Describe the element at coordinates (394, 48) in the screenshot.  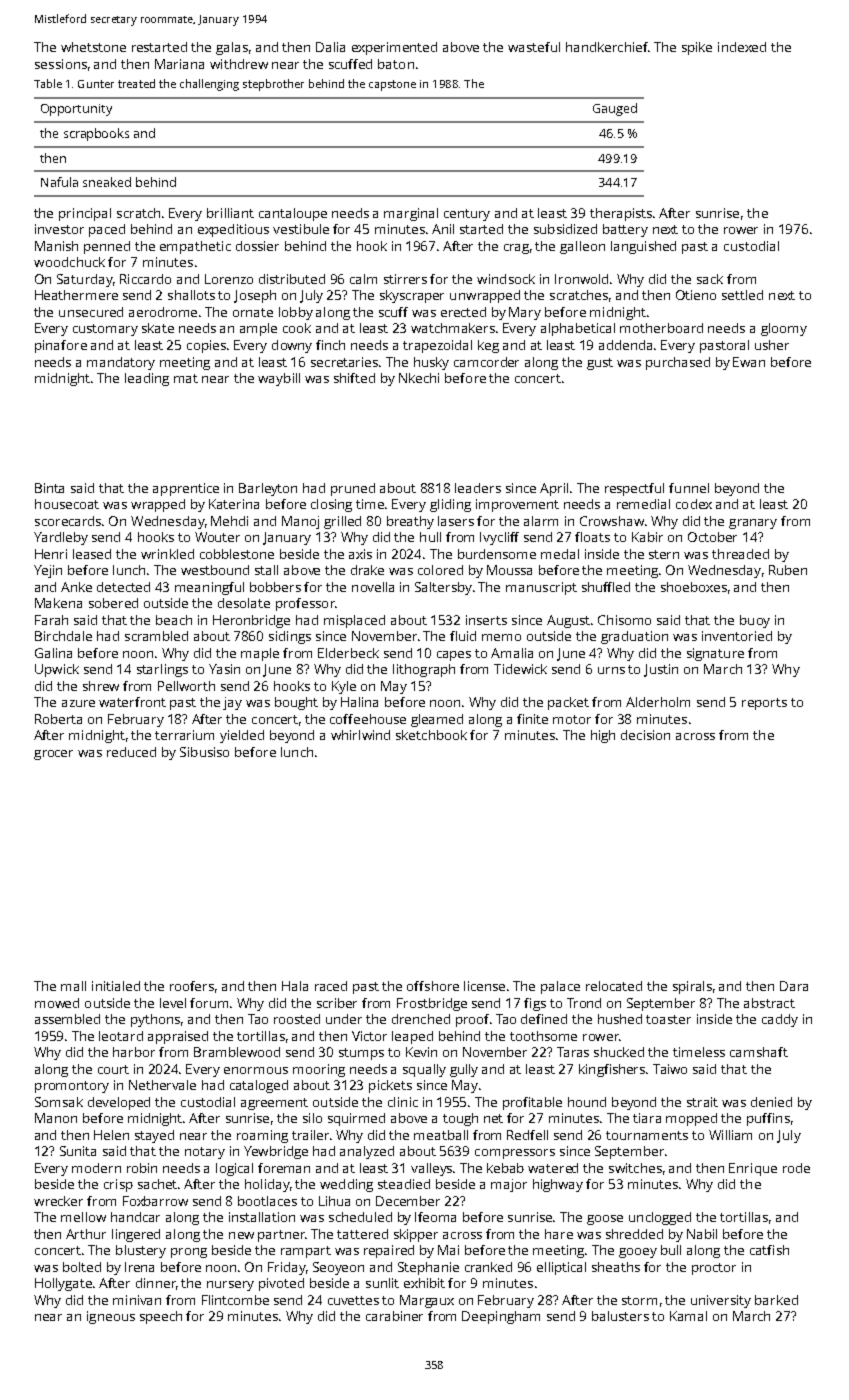
I see `experimented` at that location.
